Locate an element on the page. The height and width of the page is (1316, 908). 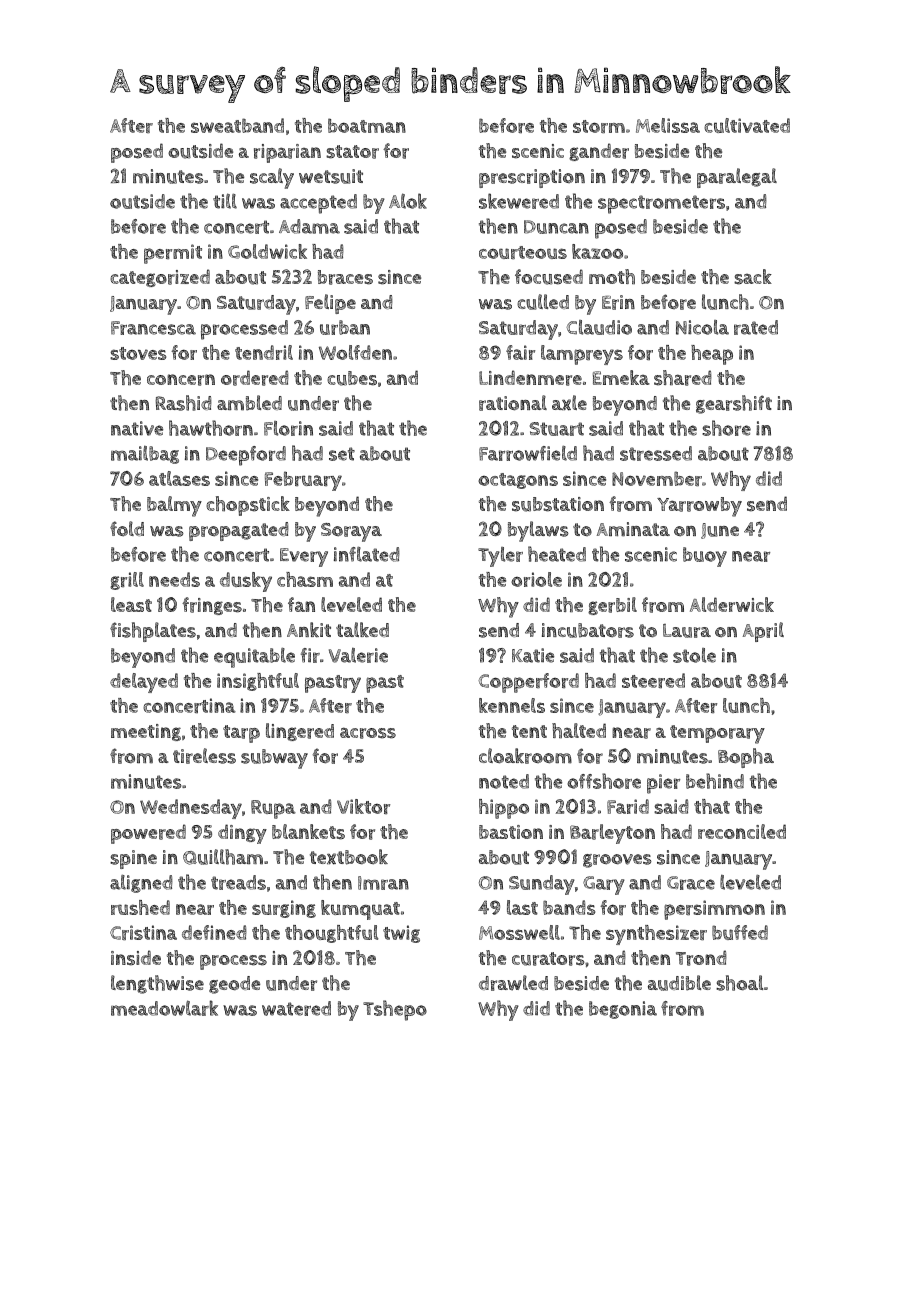
behind is located at coordinates (715, 781).
